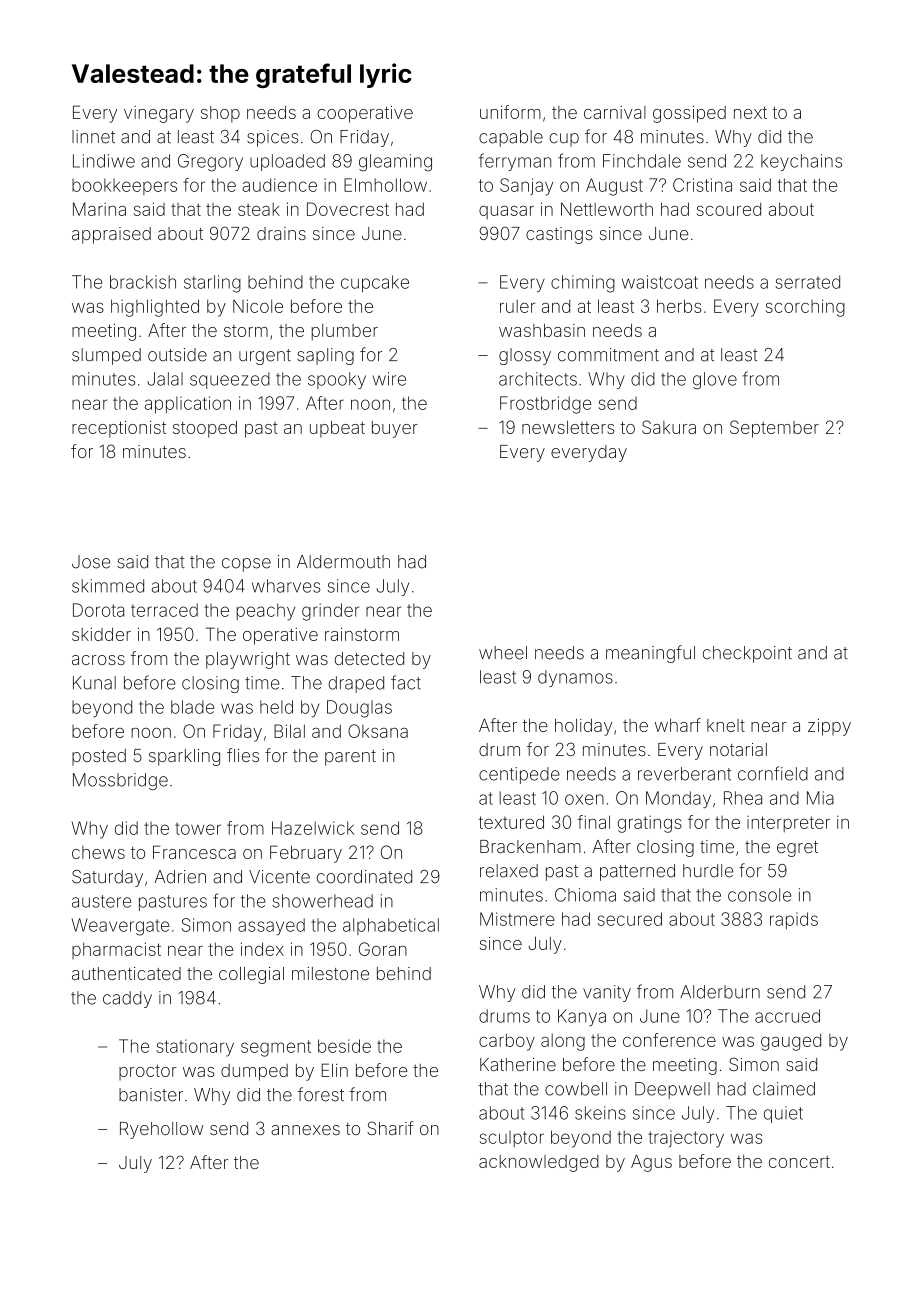 This document has width=924, height=1314. Describe the element at coordinates (750, 112) in the document. I see `next` at that location.
